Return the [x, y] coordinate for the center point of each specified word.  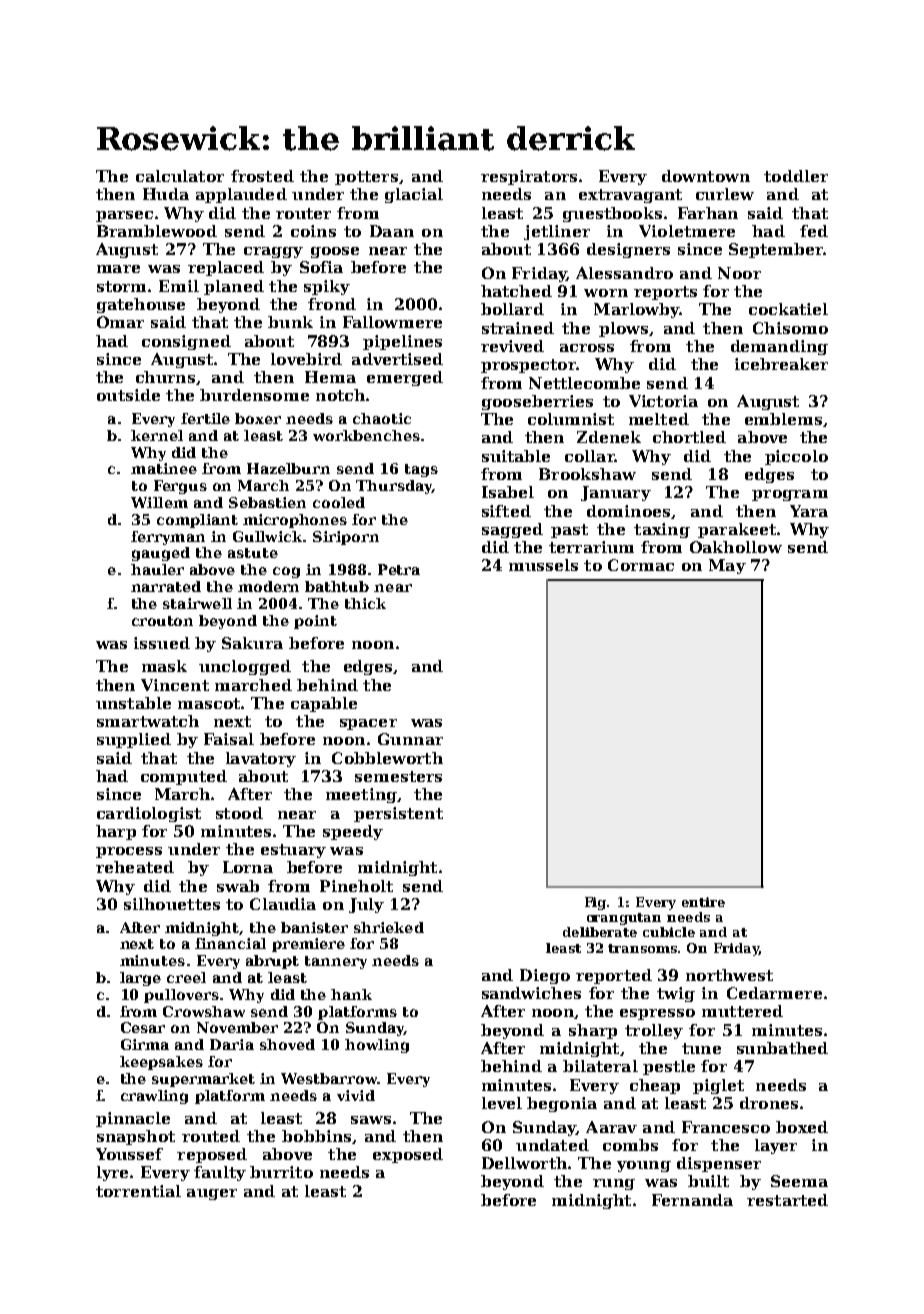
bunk [290, 322]
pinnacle [133, 1119]
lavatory [261, 759]
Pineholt [356, 886]
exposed [408, 1155]
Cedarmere [774, 993]
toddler [796, 176]
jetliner [557, 232]
